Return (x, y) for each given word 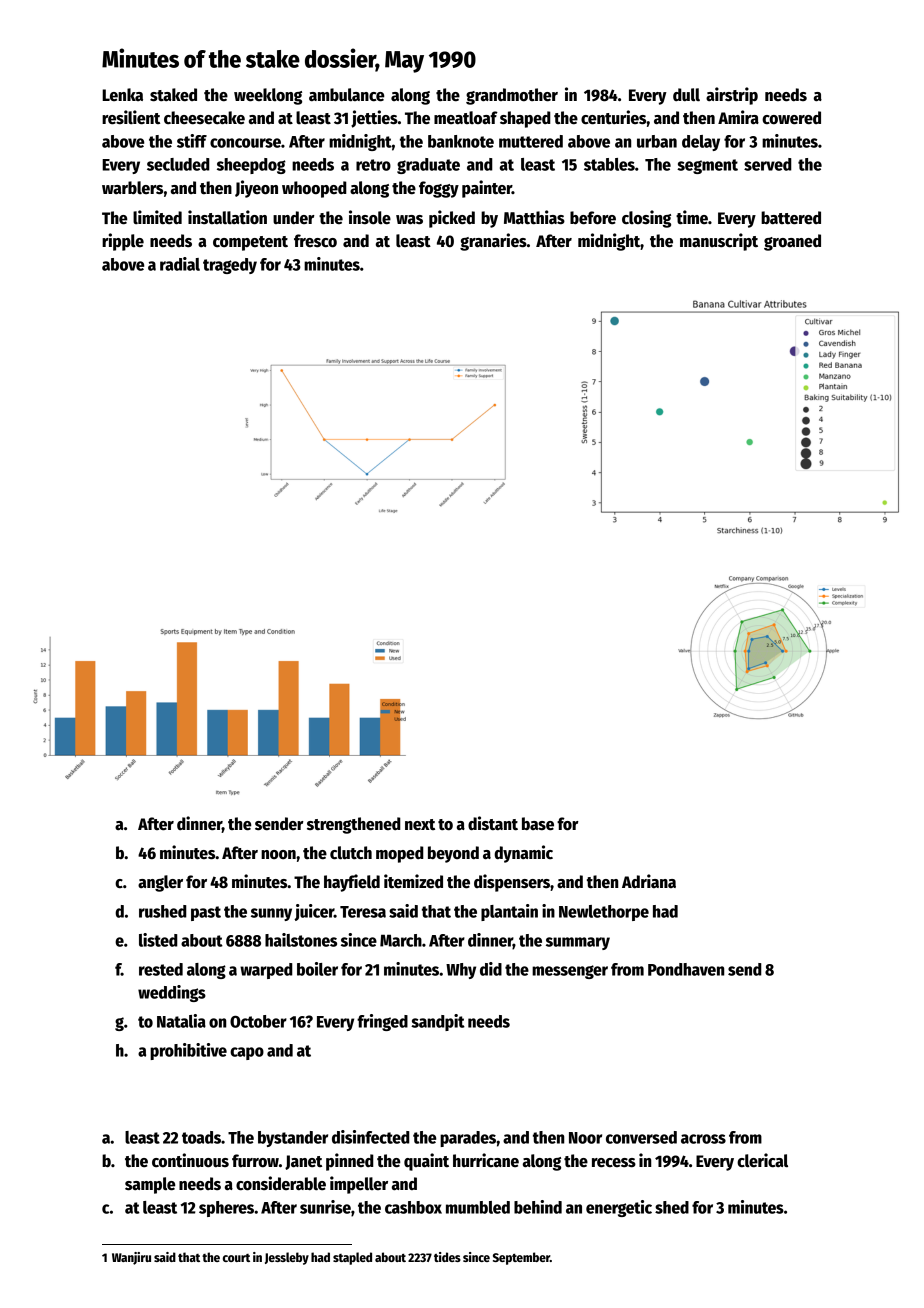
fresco (315, 241)
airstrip (732, 96)
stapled (352, 1258)
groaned (792, 242)
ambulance (347, 95)
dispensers (512, 883)
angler (160, 883)
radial (180, 264)
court (236, 1258)
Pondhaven (686, 969)
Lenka (122, 94)
